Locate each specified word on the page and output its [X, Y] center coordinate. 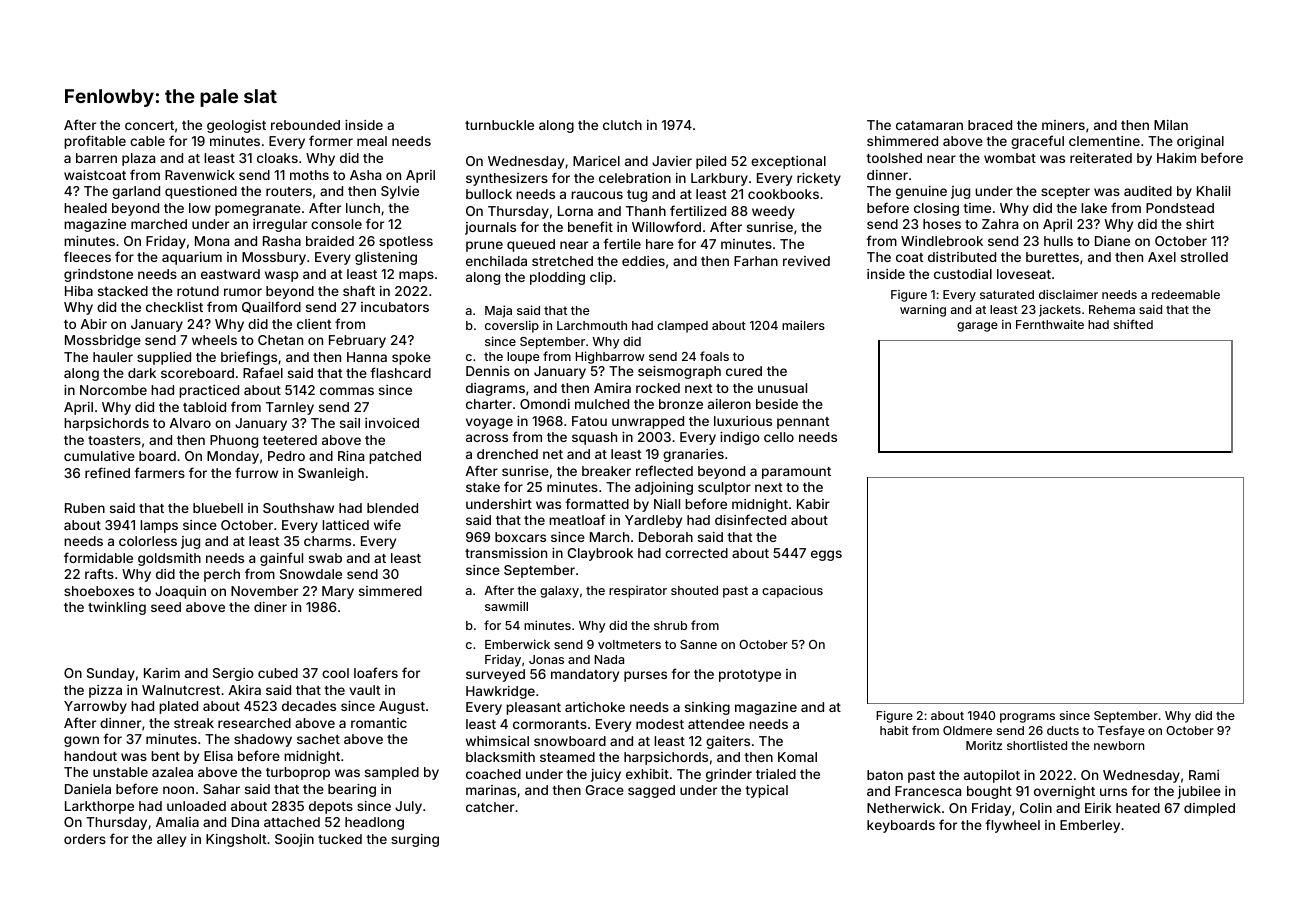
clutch [622, 125]
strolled [1204, 257]
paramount [796, 473]
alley [171, 840]
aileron [729, 404]
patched [395, 457]
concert [149, 125]
